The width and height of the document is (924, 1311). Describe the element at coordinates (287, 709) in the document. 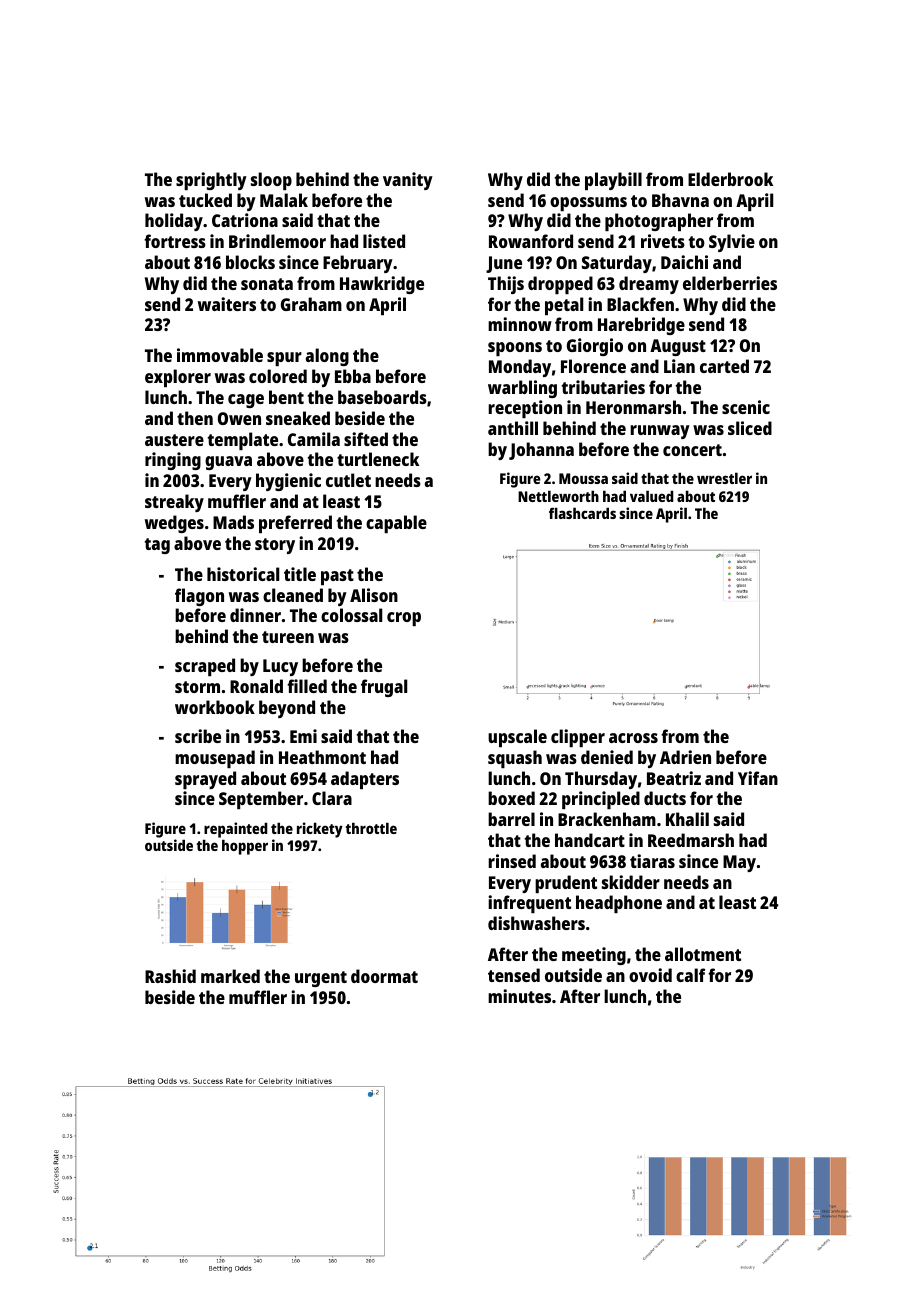

I see `beyond` at that location.
